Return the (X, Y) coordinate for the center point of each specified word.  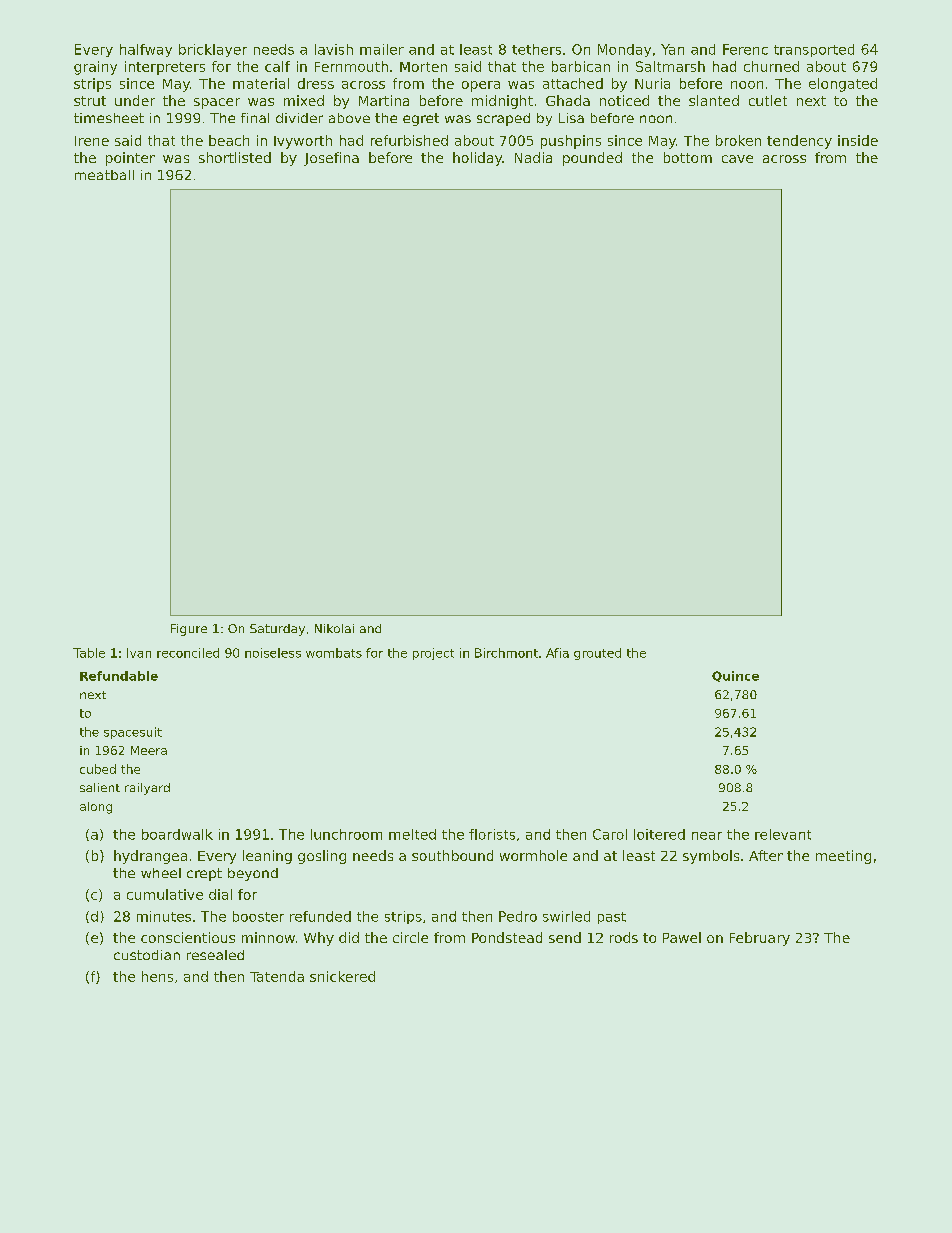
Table (89, 653)
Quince (735, 676)
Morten (423, 67)
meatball (104, 175)
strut (90, 101)
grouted (597, 654)
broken (738, 140)
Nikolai (334, 628)
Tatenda (277, 976)
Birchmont (506, 653)
